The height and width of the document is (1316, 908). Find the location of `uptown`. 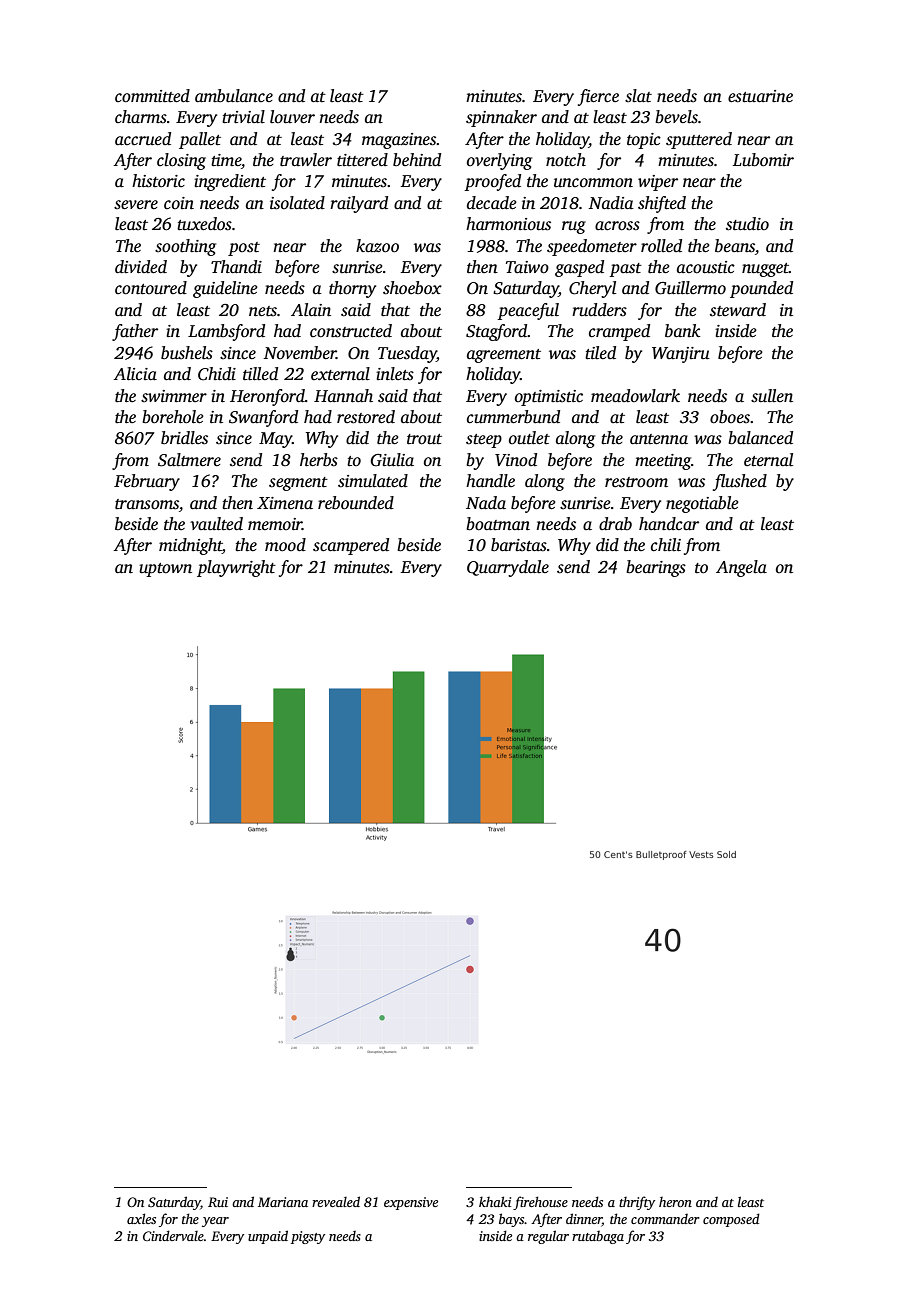

uptown is located at coordinates (165, 570).
